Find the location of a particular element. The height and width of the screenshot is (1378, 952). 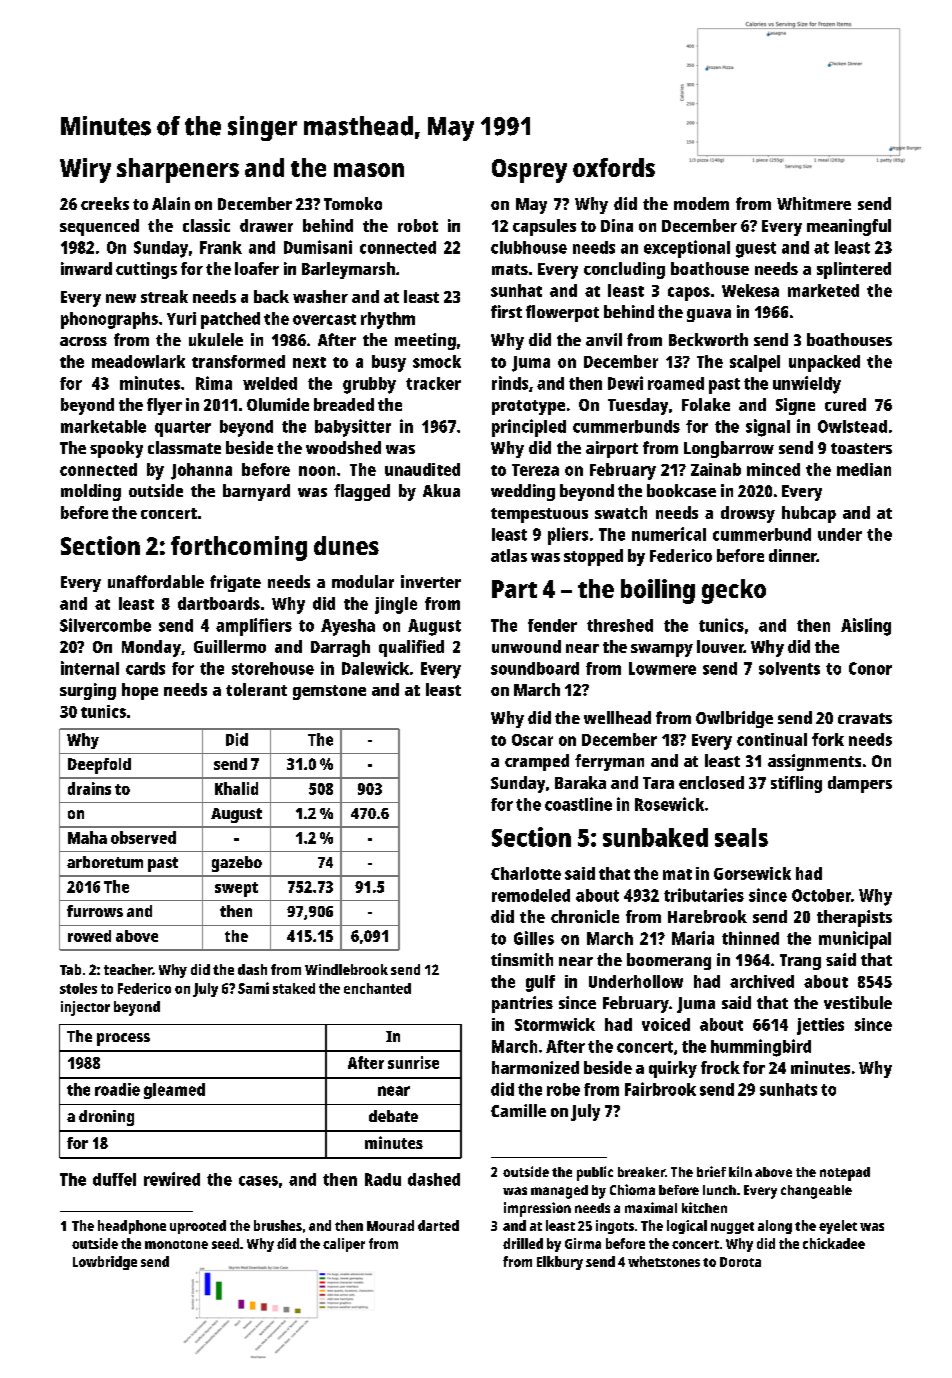

prototype is located at coordinates (528, 407).
